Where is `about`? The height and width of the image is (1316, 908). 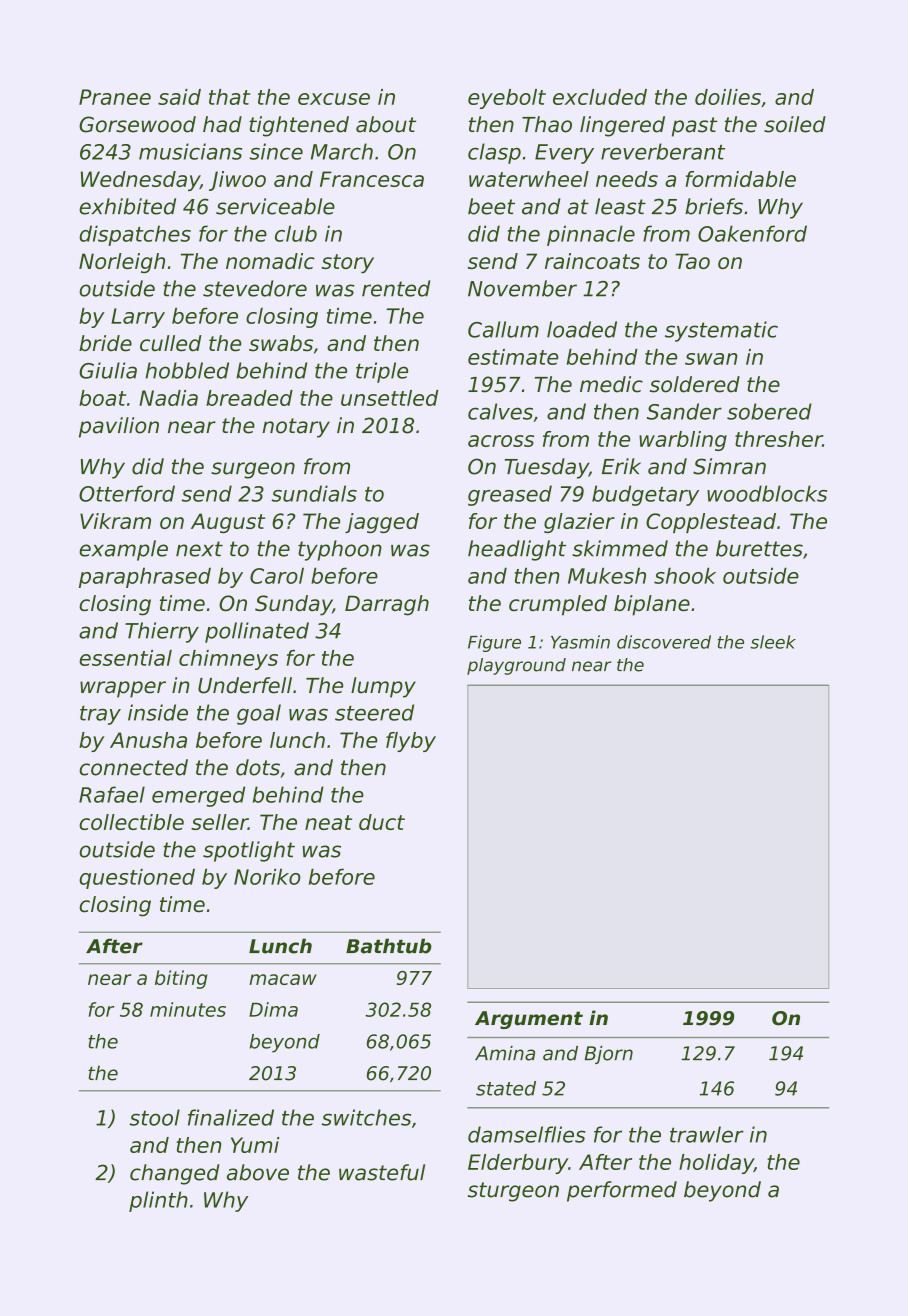 about is located at coordinates (386, 124).
